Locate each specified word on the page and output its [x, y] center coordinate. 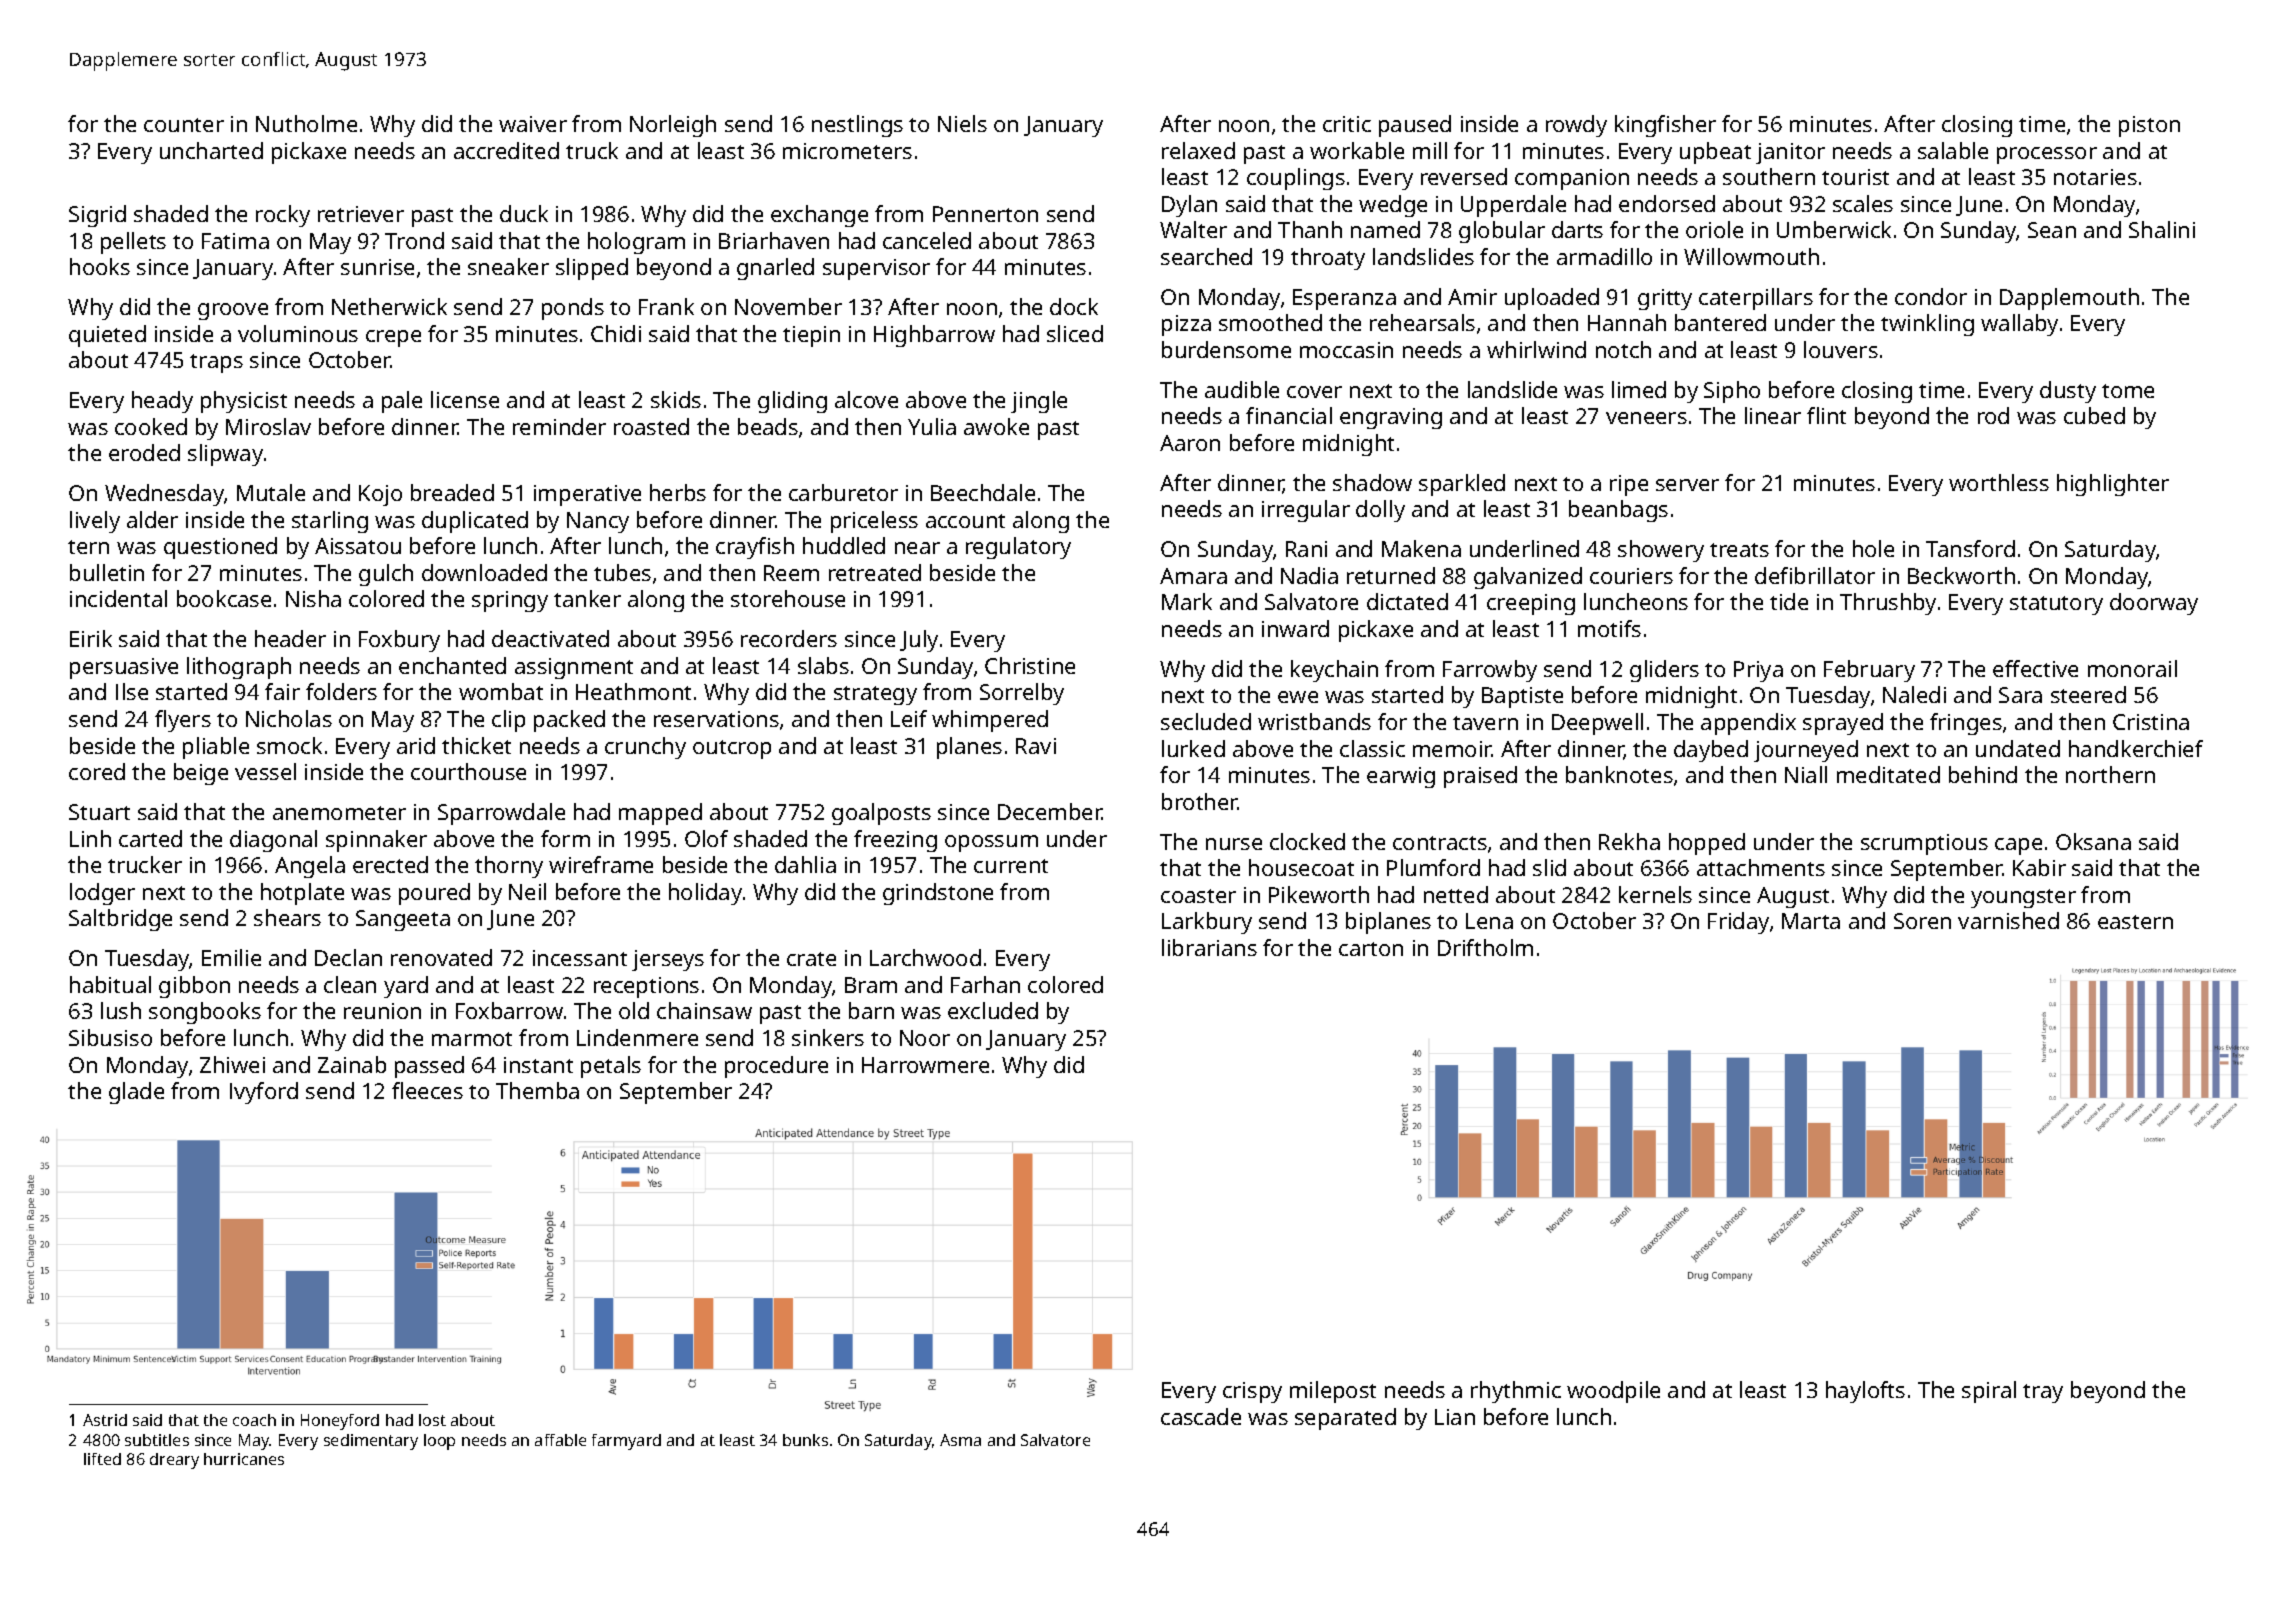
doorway [2154, 604]
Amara [1193, 576]
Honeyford [340, 1422]
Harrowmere [925, 1065]
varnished [2008, 920]
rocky [283, 216]
